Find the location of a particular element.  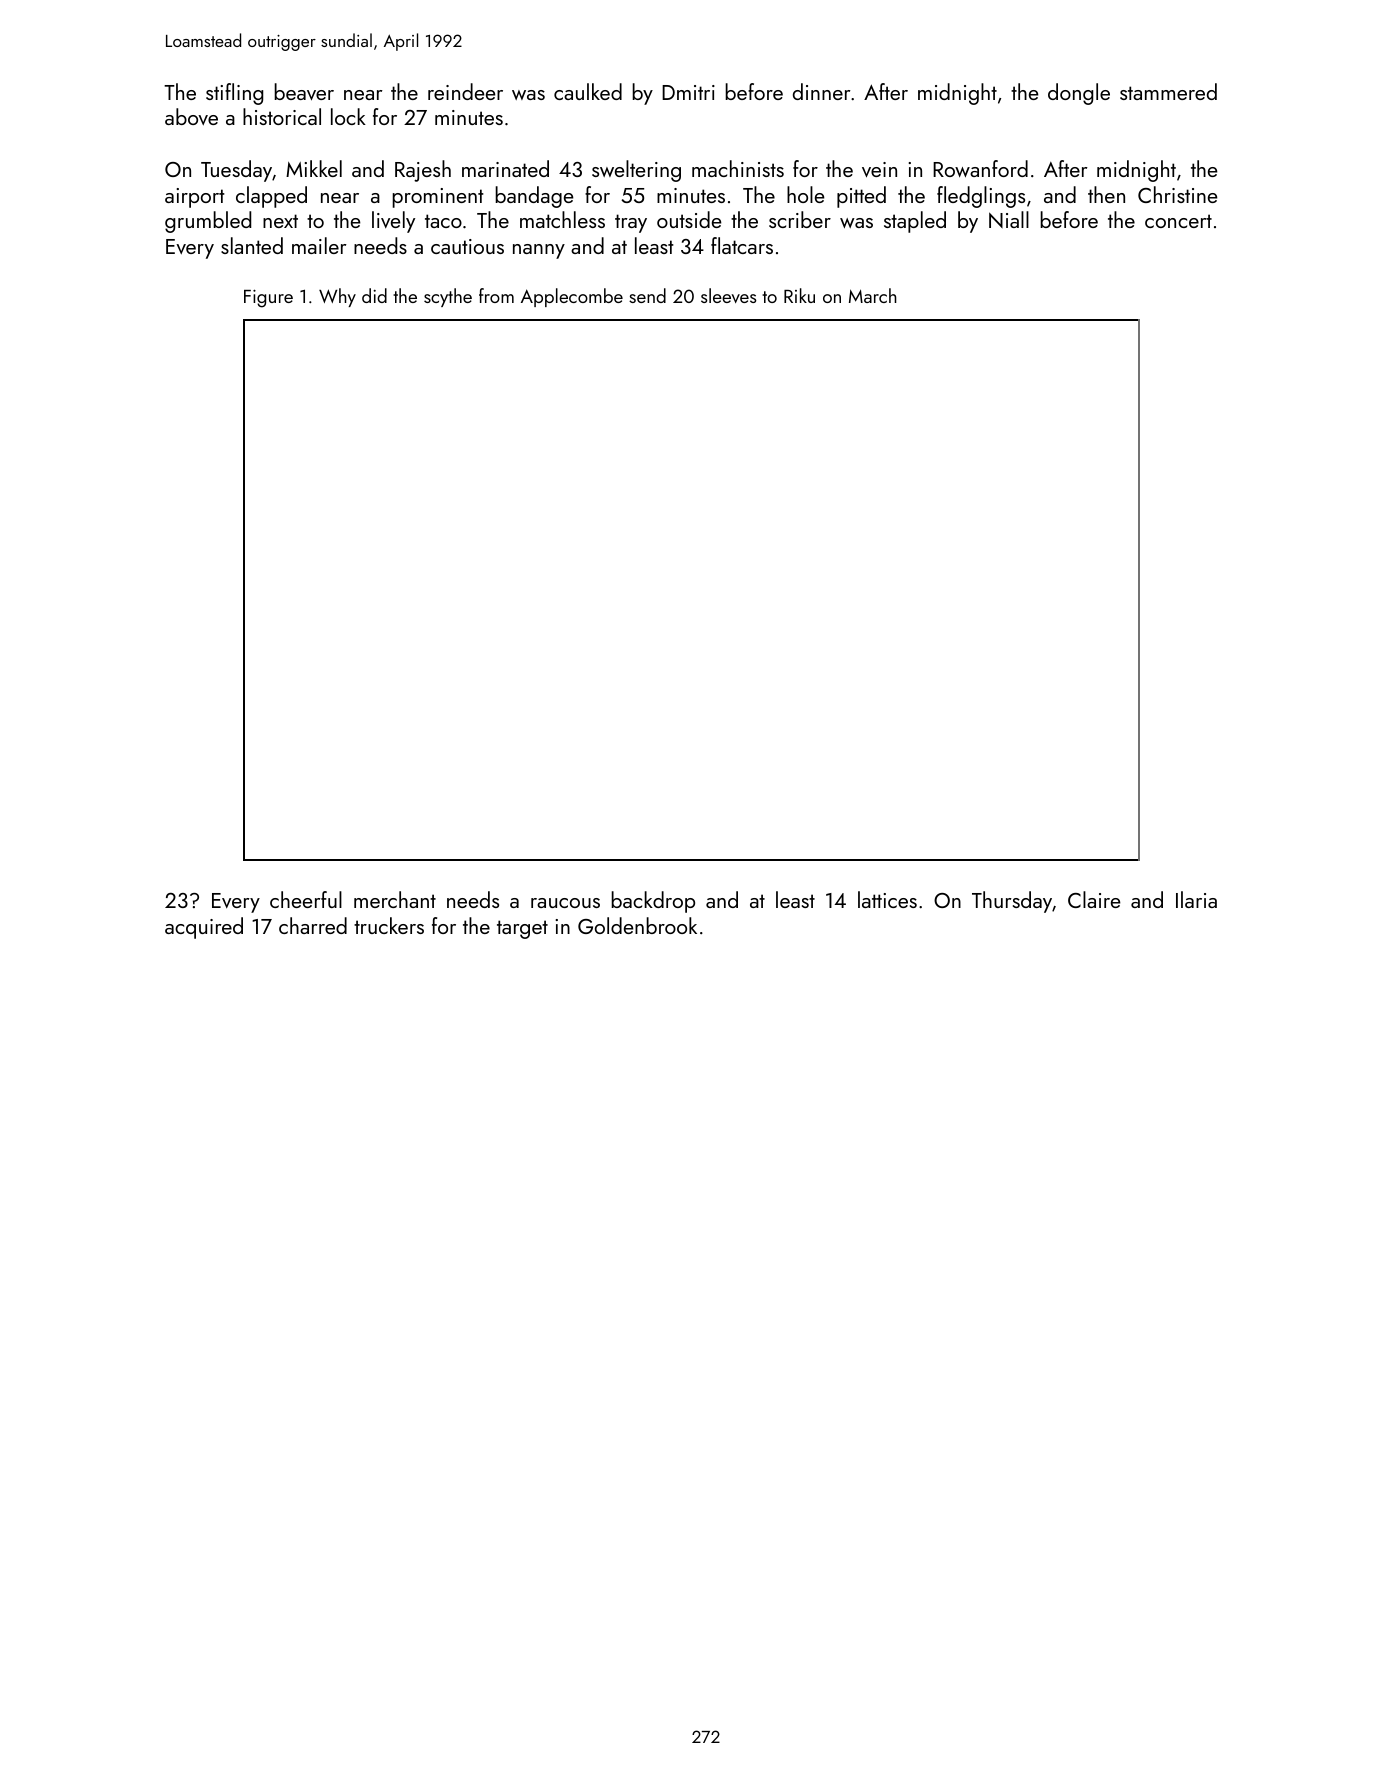

cheerful is located at coordinates (306, 899).
